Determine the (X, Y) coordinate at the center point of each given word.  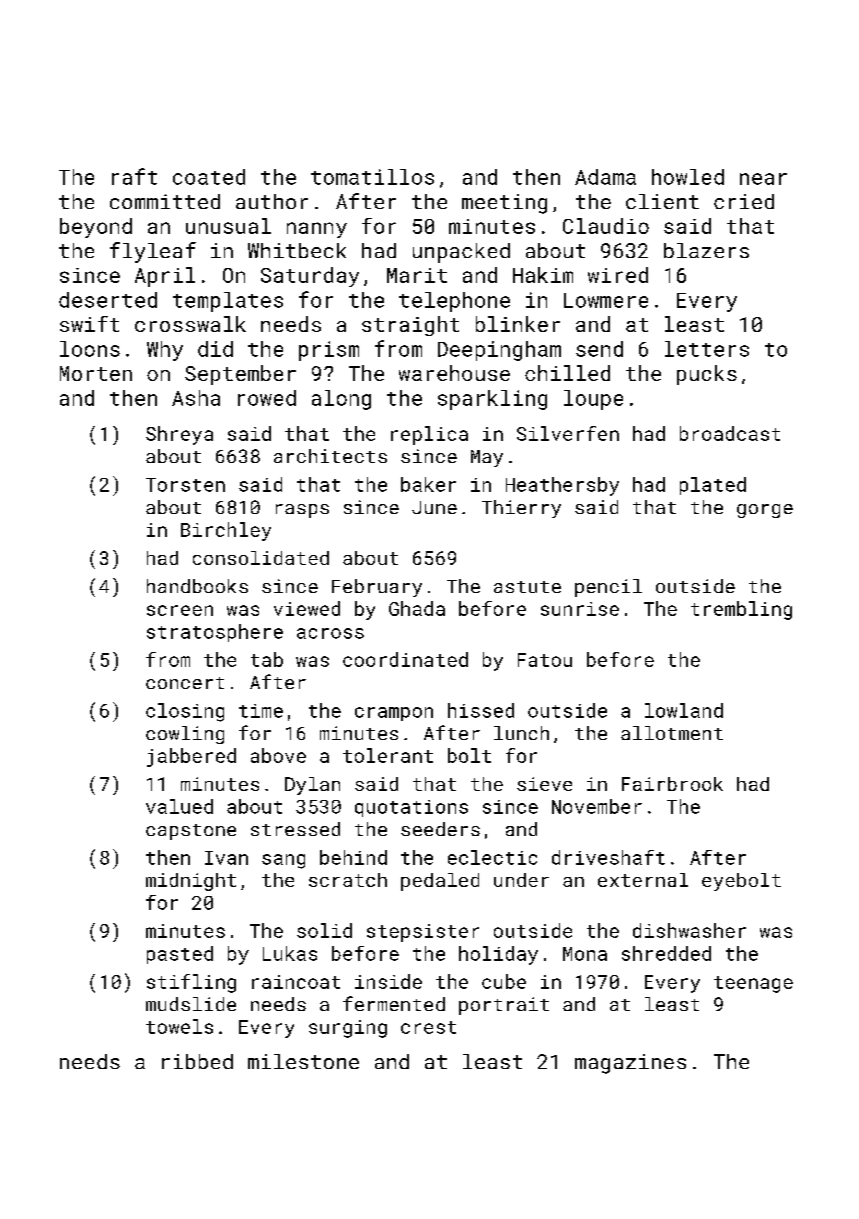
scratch (348, 880)
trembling (741, 610)
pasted (180, 955)
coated (209, 177)
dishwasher (689, 930)
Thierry (521, 509)
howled (688, 177)
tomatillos (372, 177)
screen (180, 610)
